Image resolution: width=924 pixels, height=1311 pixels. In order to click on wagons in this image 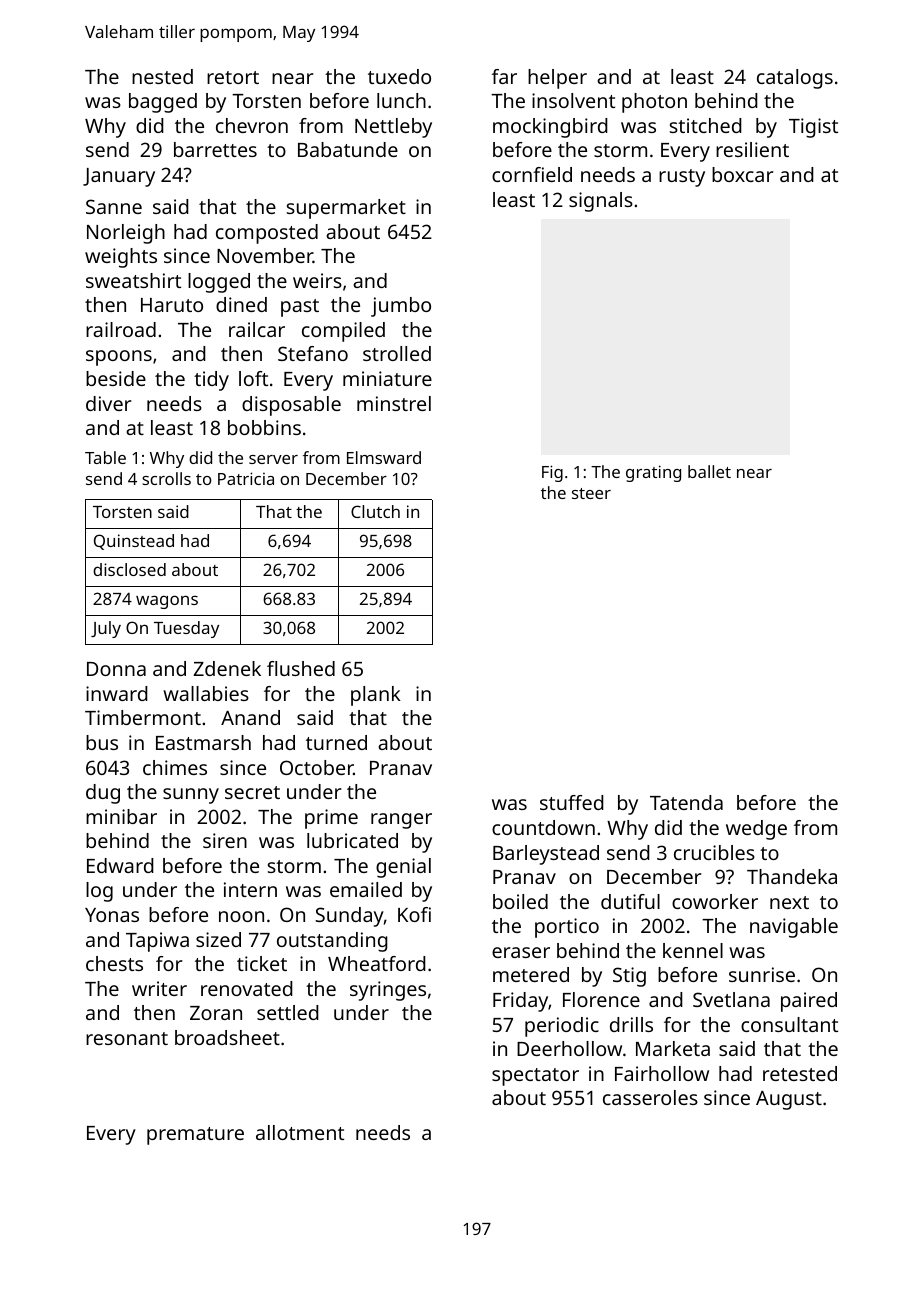, I will do `click(167, 602)`.
